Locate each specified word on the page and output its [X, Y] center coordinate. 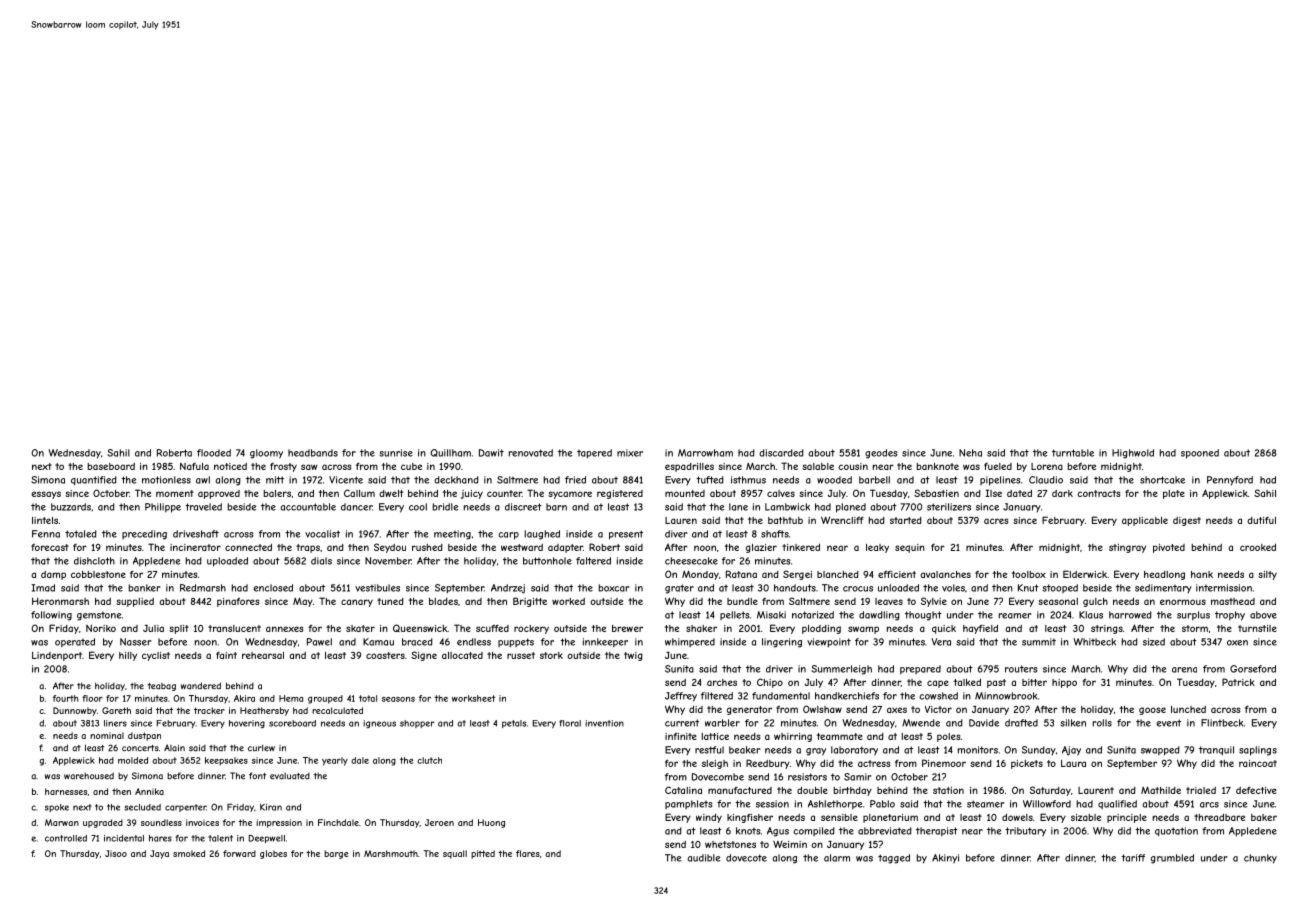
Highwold [1133, 454]
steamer [986, 804]
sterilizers [949, 507]
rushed [427, 547]
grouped [325, 699]
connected [248, 547]
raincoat [1258, 763]
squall [455, 854]
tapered [594, 454]
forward [239, 853]
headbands [313, 453]
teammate [840, 736]
